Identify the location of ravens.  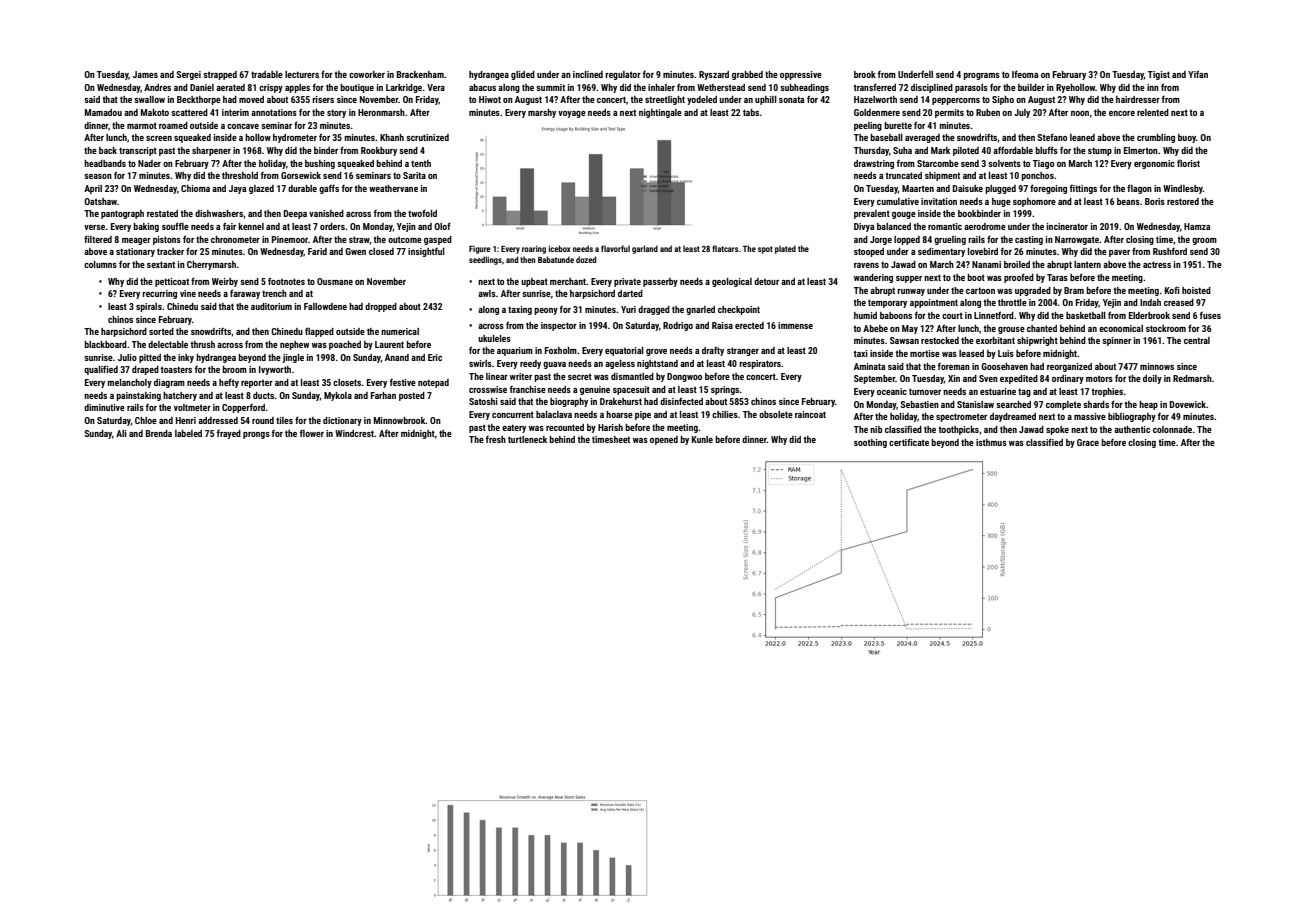
(866, 265).
